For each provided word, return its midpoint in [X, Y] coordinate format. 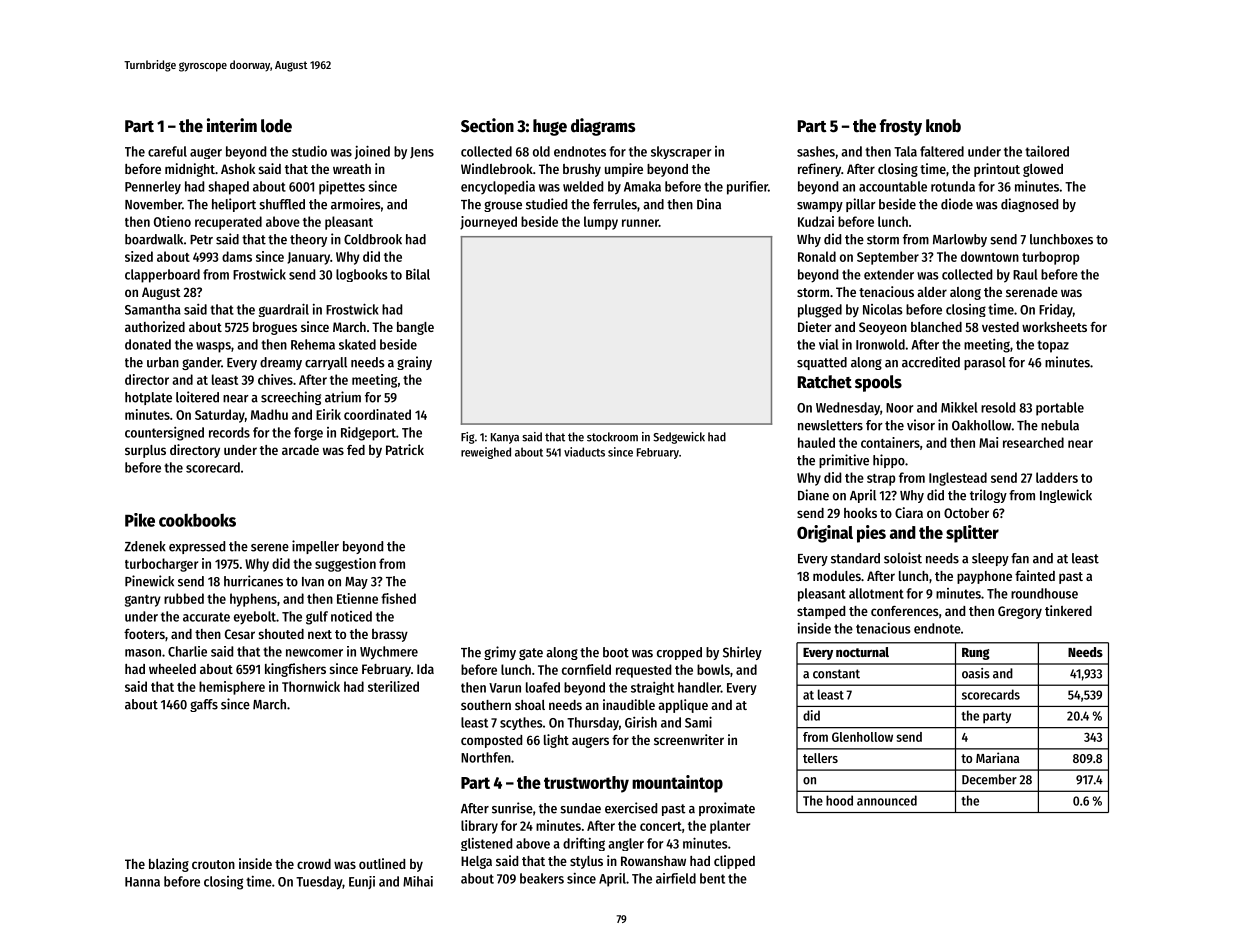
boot [616, 652]
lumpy [601, 223]
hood [839, 800]
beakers [542, 878]
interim [232, 125]
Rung [976, 654]
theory [308, 240]
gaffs [204, 705]
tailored [1047, 151]
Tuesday [319, 883]
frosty [901, 127]
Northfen [486, 757]
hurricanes [253, 581]
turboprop [1050, 258]
